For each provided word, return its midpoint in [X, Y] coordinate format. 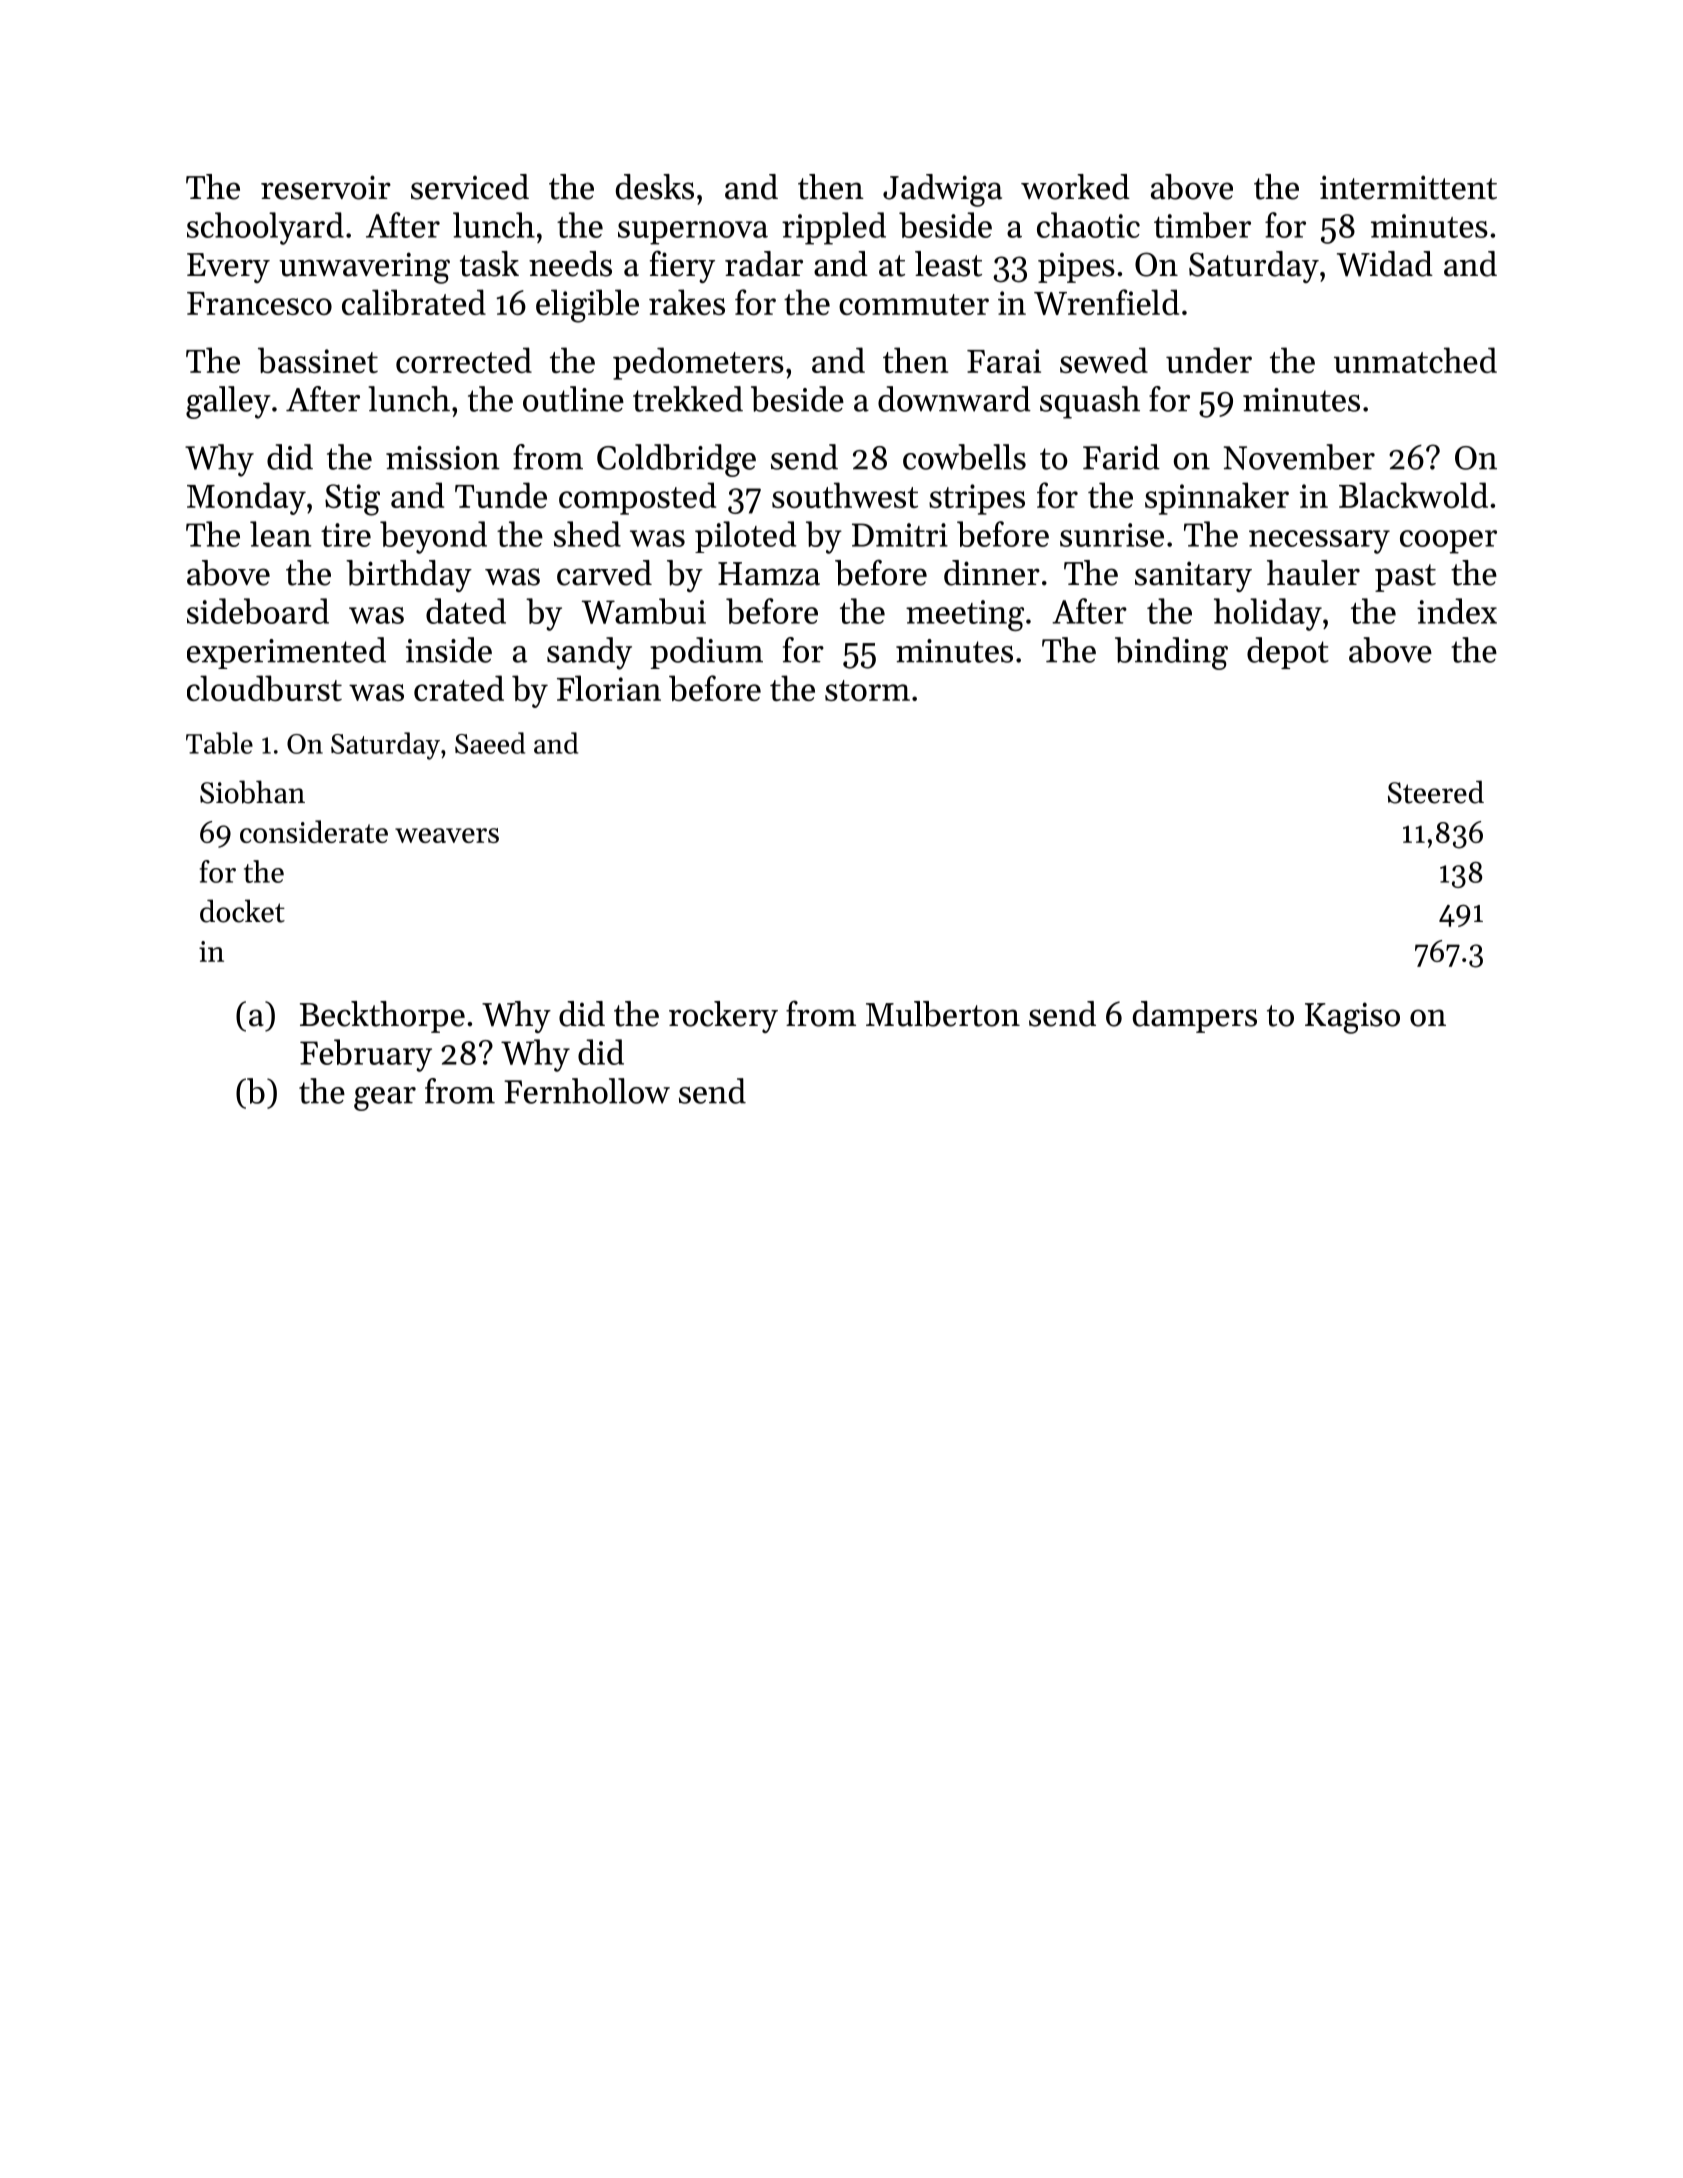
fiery [682, 266]
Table [219, 743]
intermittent [1408, 187]
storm [867, 690]
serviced [470, 187]
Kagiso [1352, 1018]
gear [385, 1099]
